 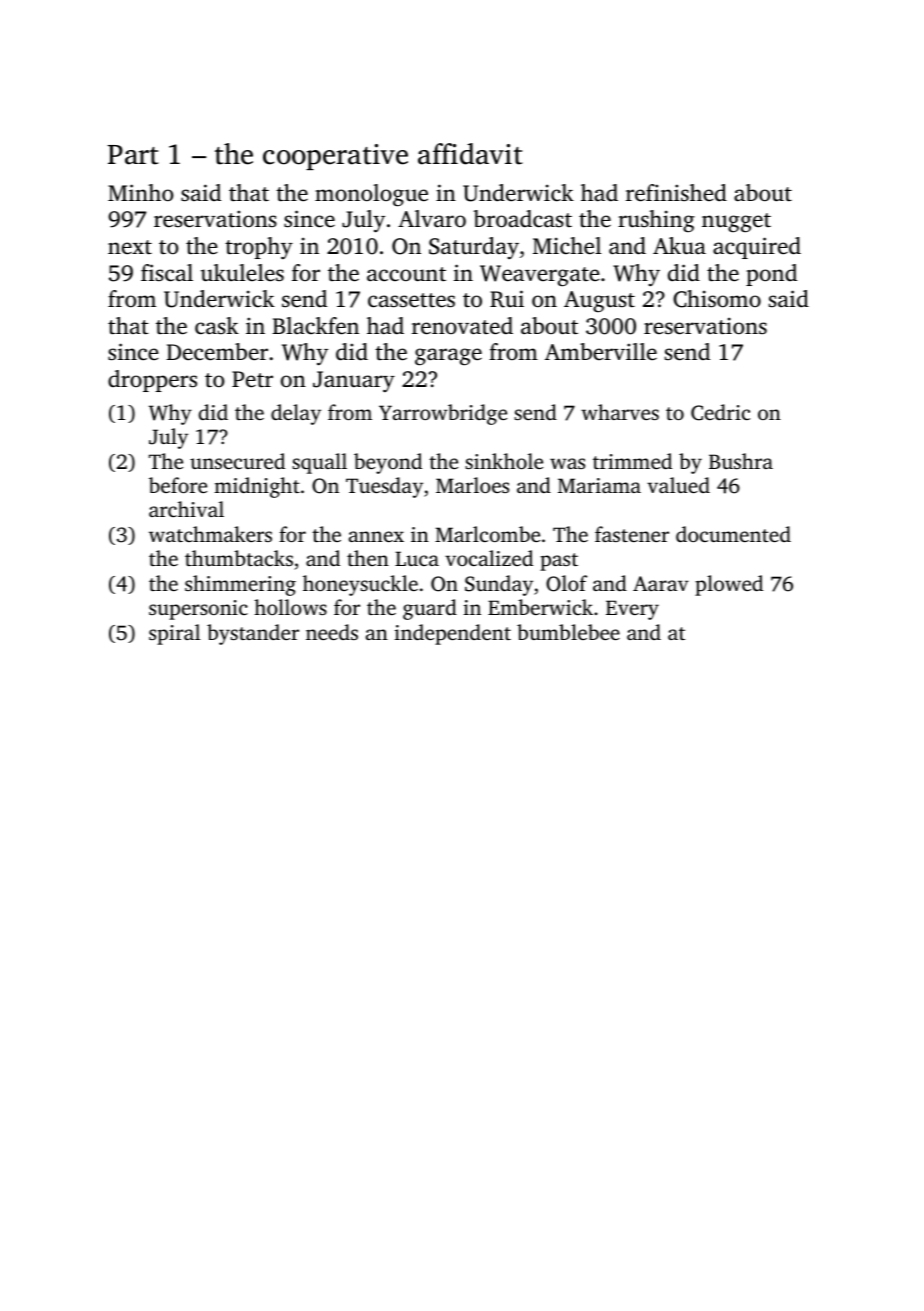 What do you see at coordinates (504, 461) in the screenshot?
I see `sinkhole` at bounding box center [504, 461].
